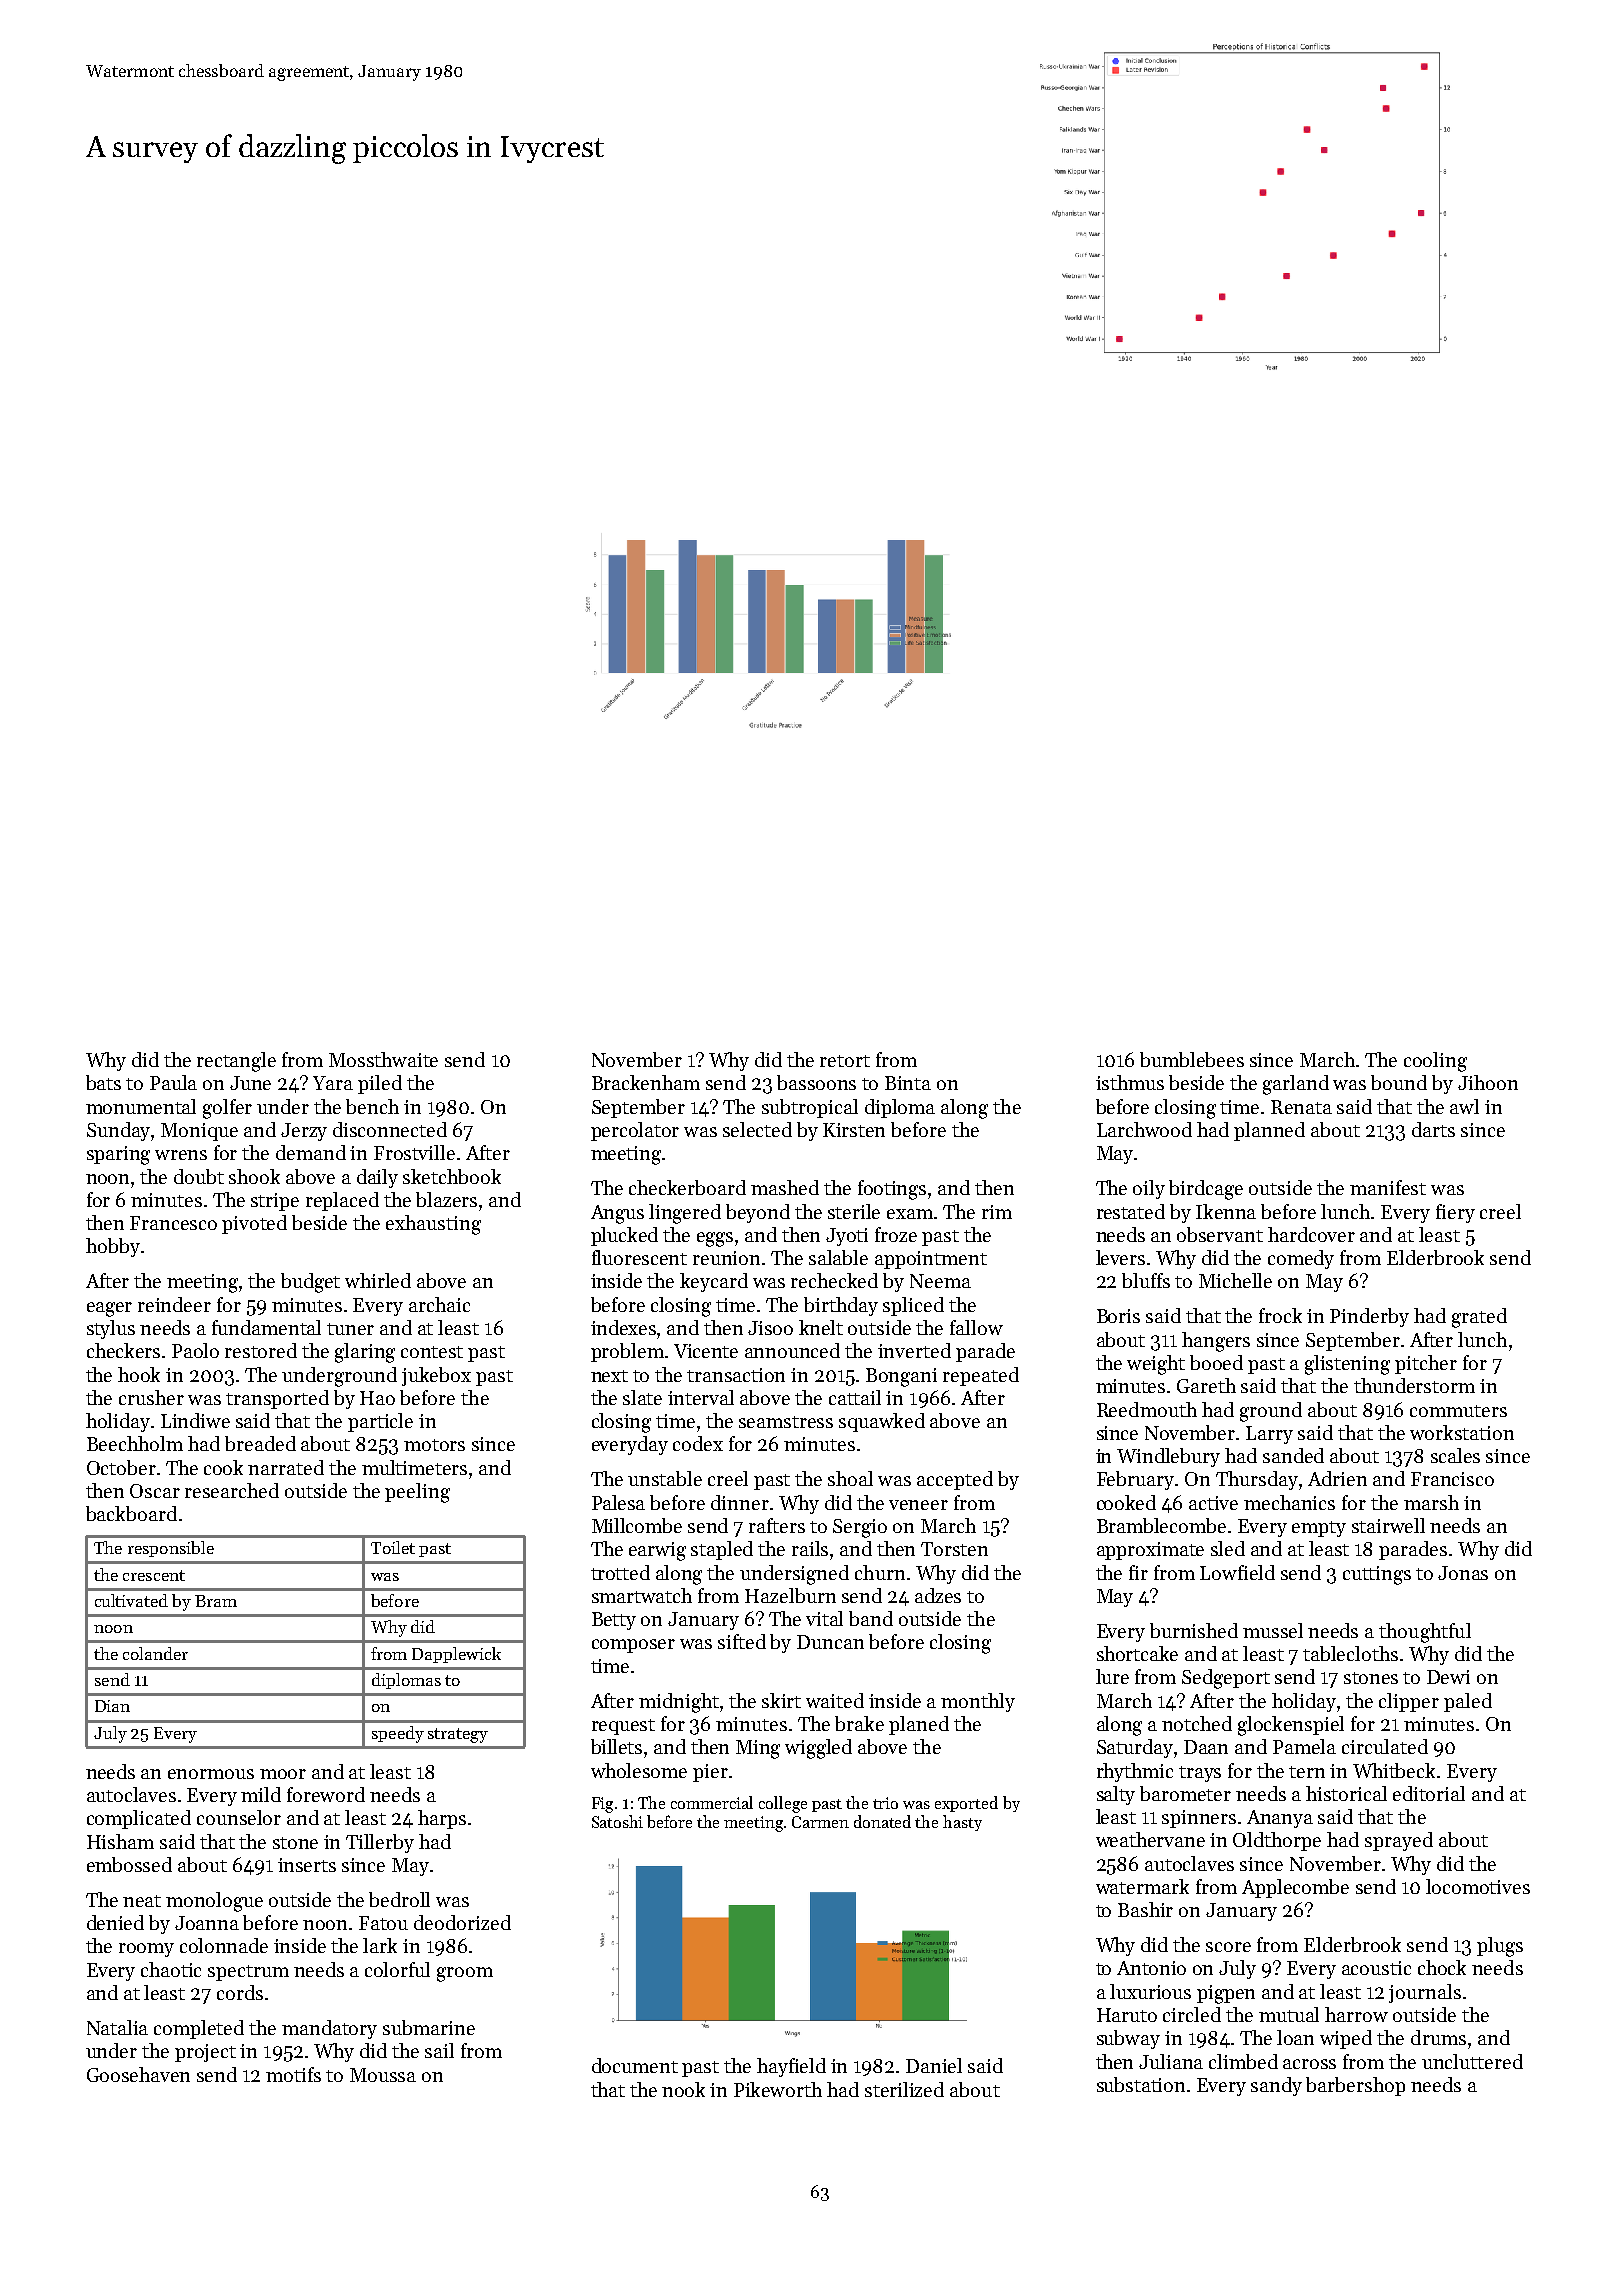 Image resolution: width=1620 pixels, height=2292 pixels. I want to click on grated, so click(1479, 1318).
